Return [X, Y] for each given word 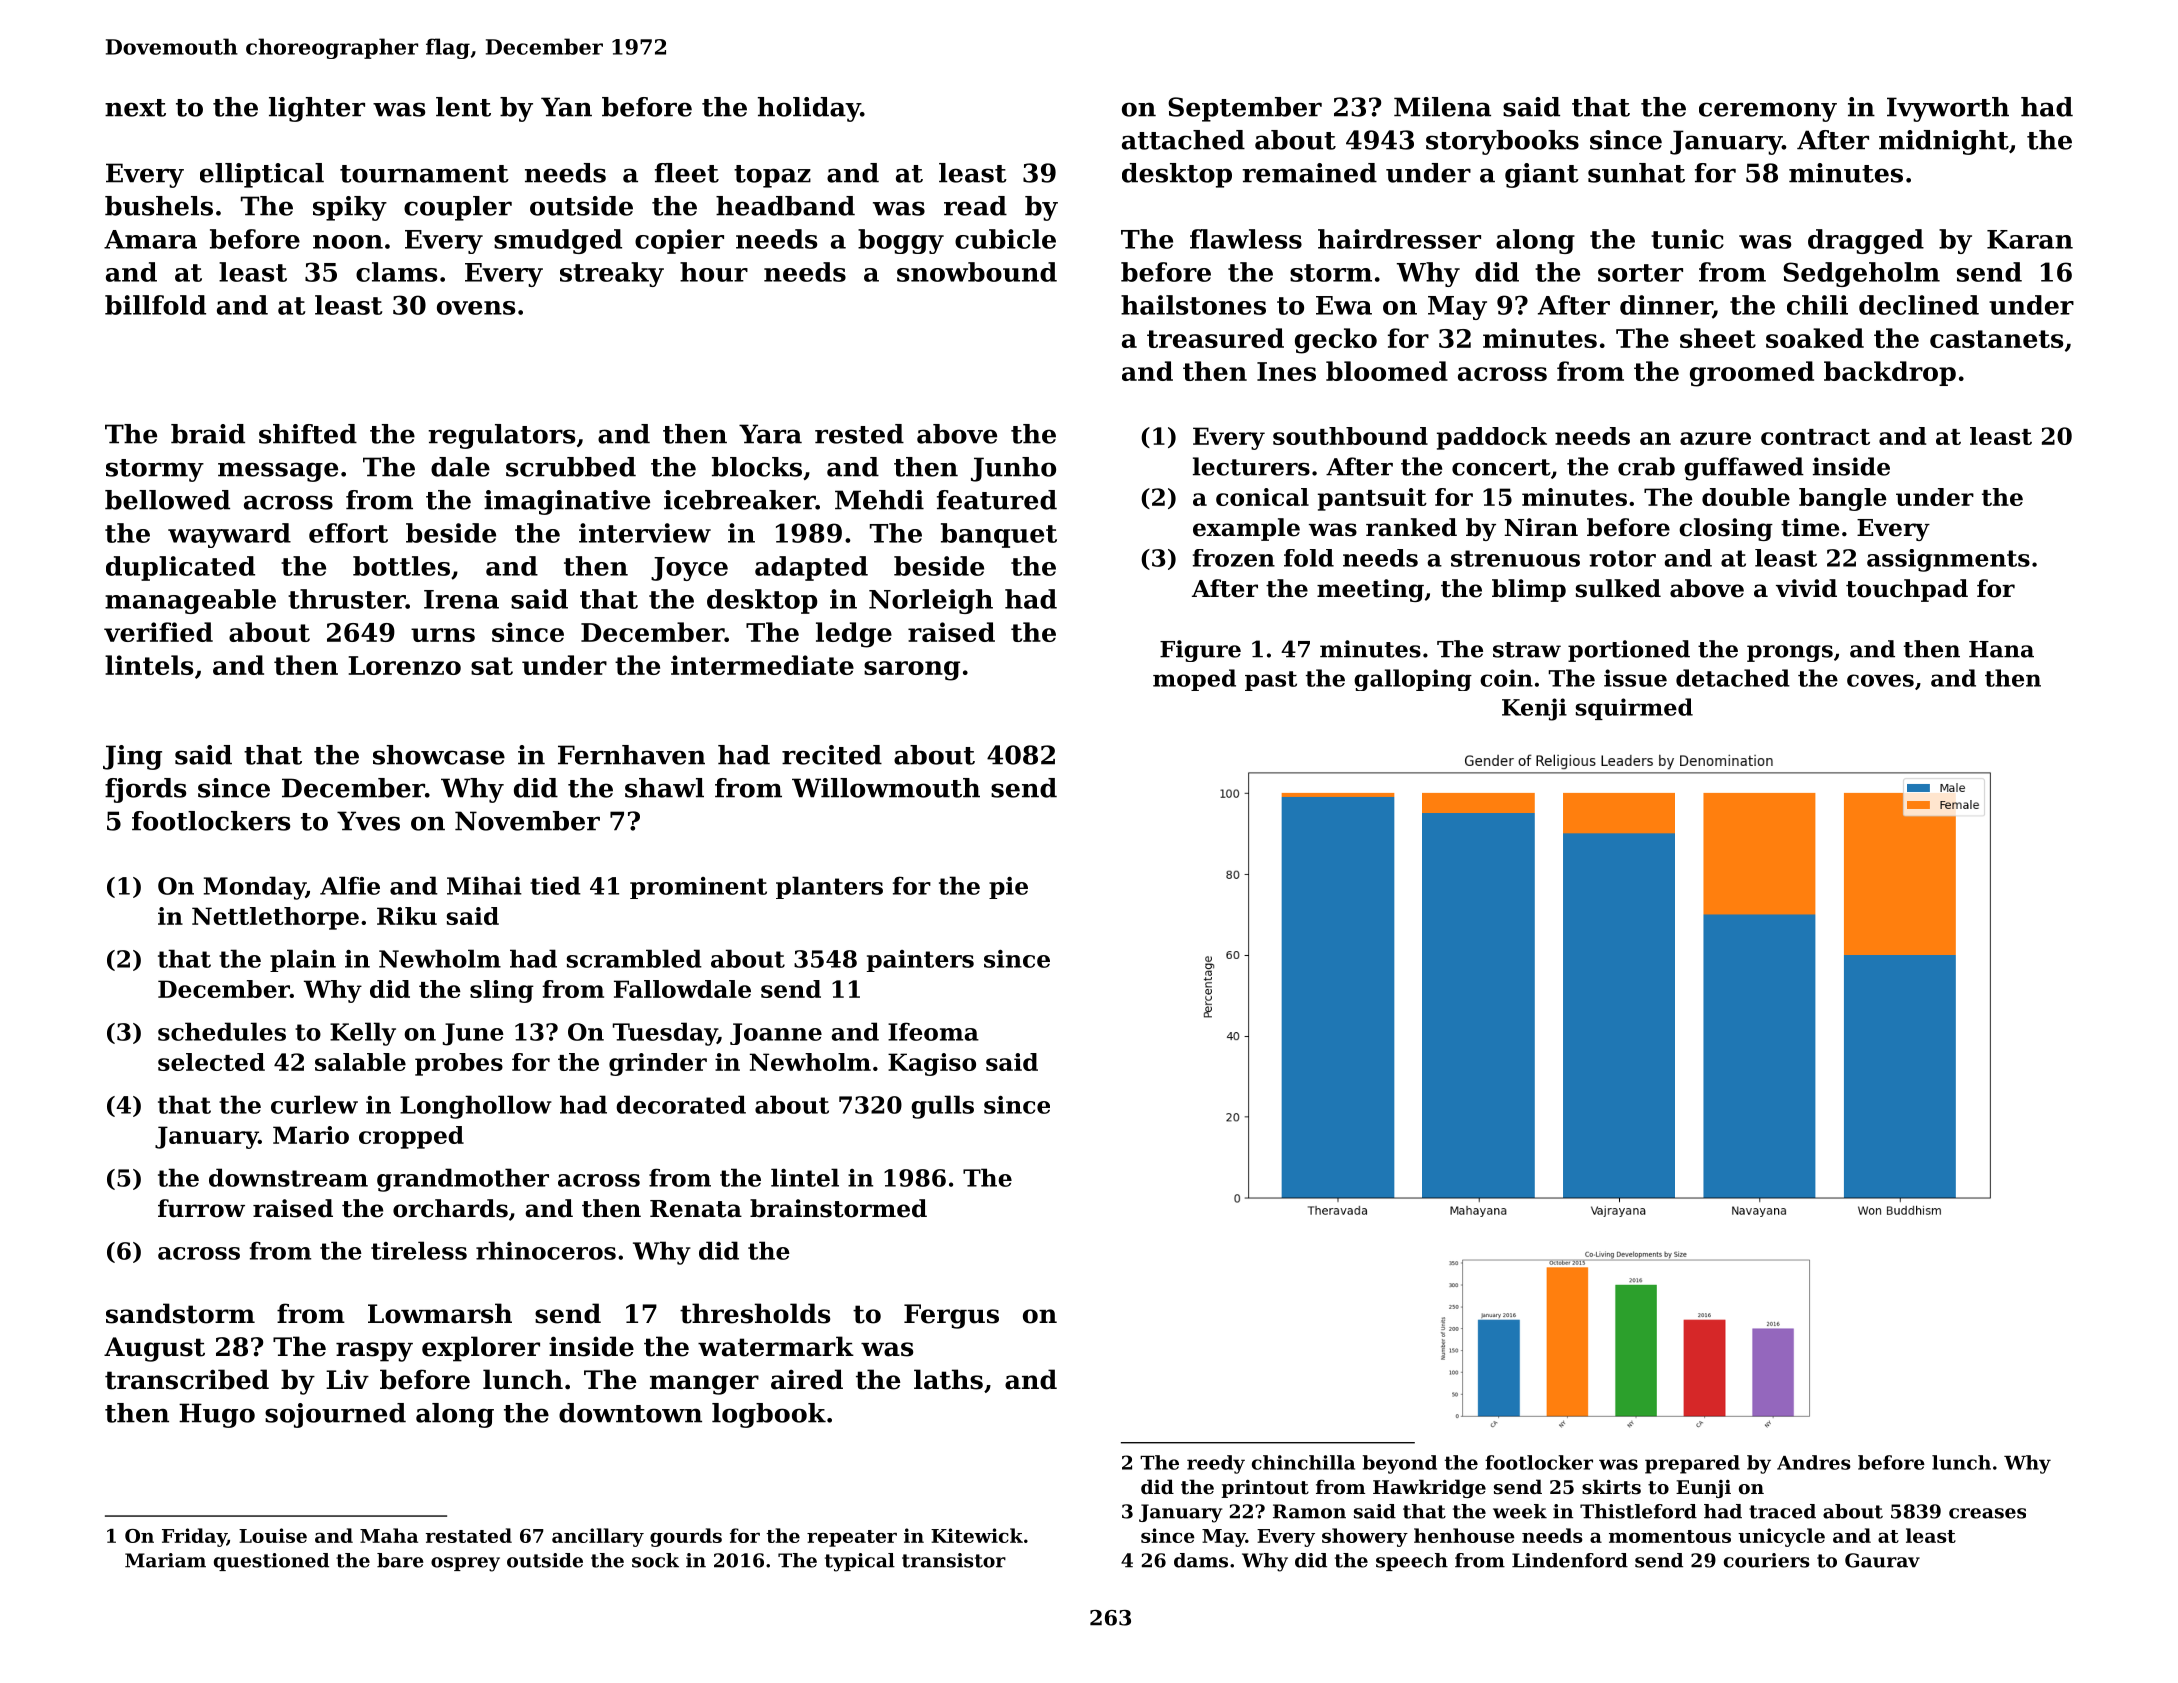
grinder [658, 1064]
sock [655, 1560]
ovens [476, 308]
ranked [1411, 527]
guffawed [1744, 469]
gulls [942, 1107]
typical [860, 1562]
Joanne [776, 1034]
